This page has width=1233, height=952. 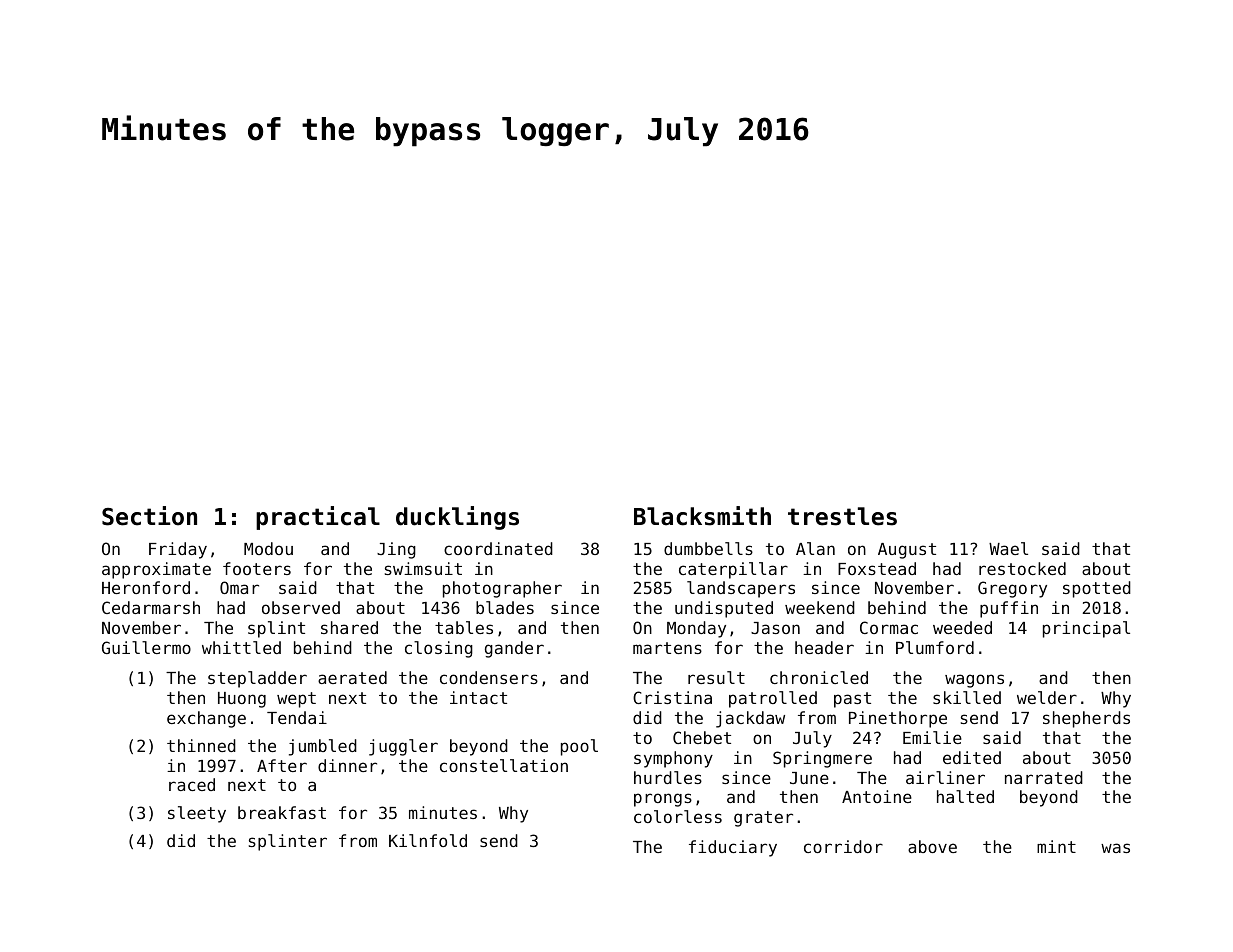 I want to click on fiduciary, so click(x=733, y=848).
